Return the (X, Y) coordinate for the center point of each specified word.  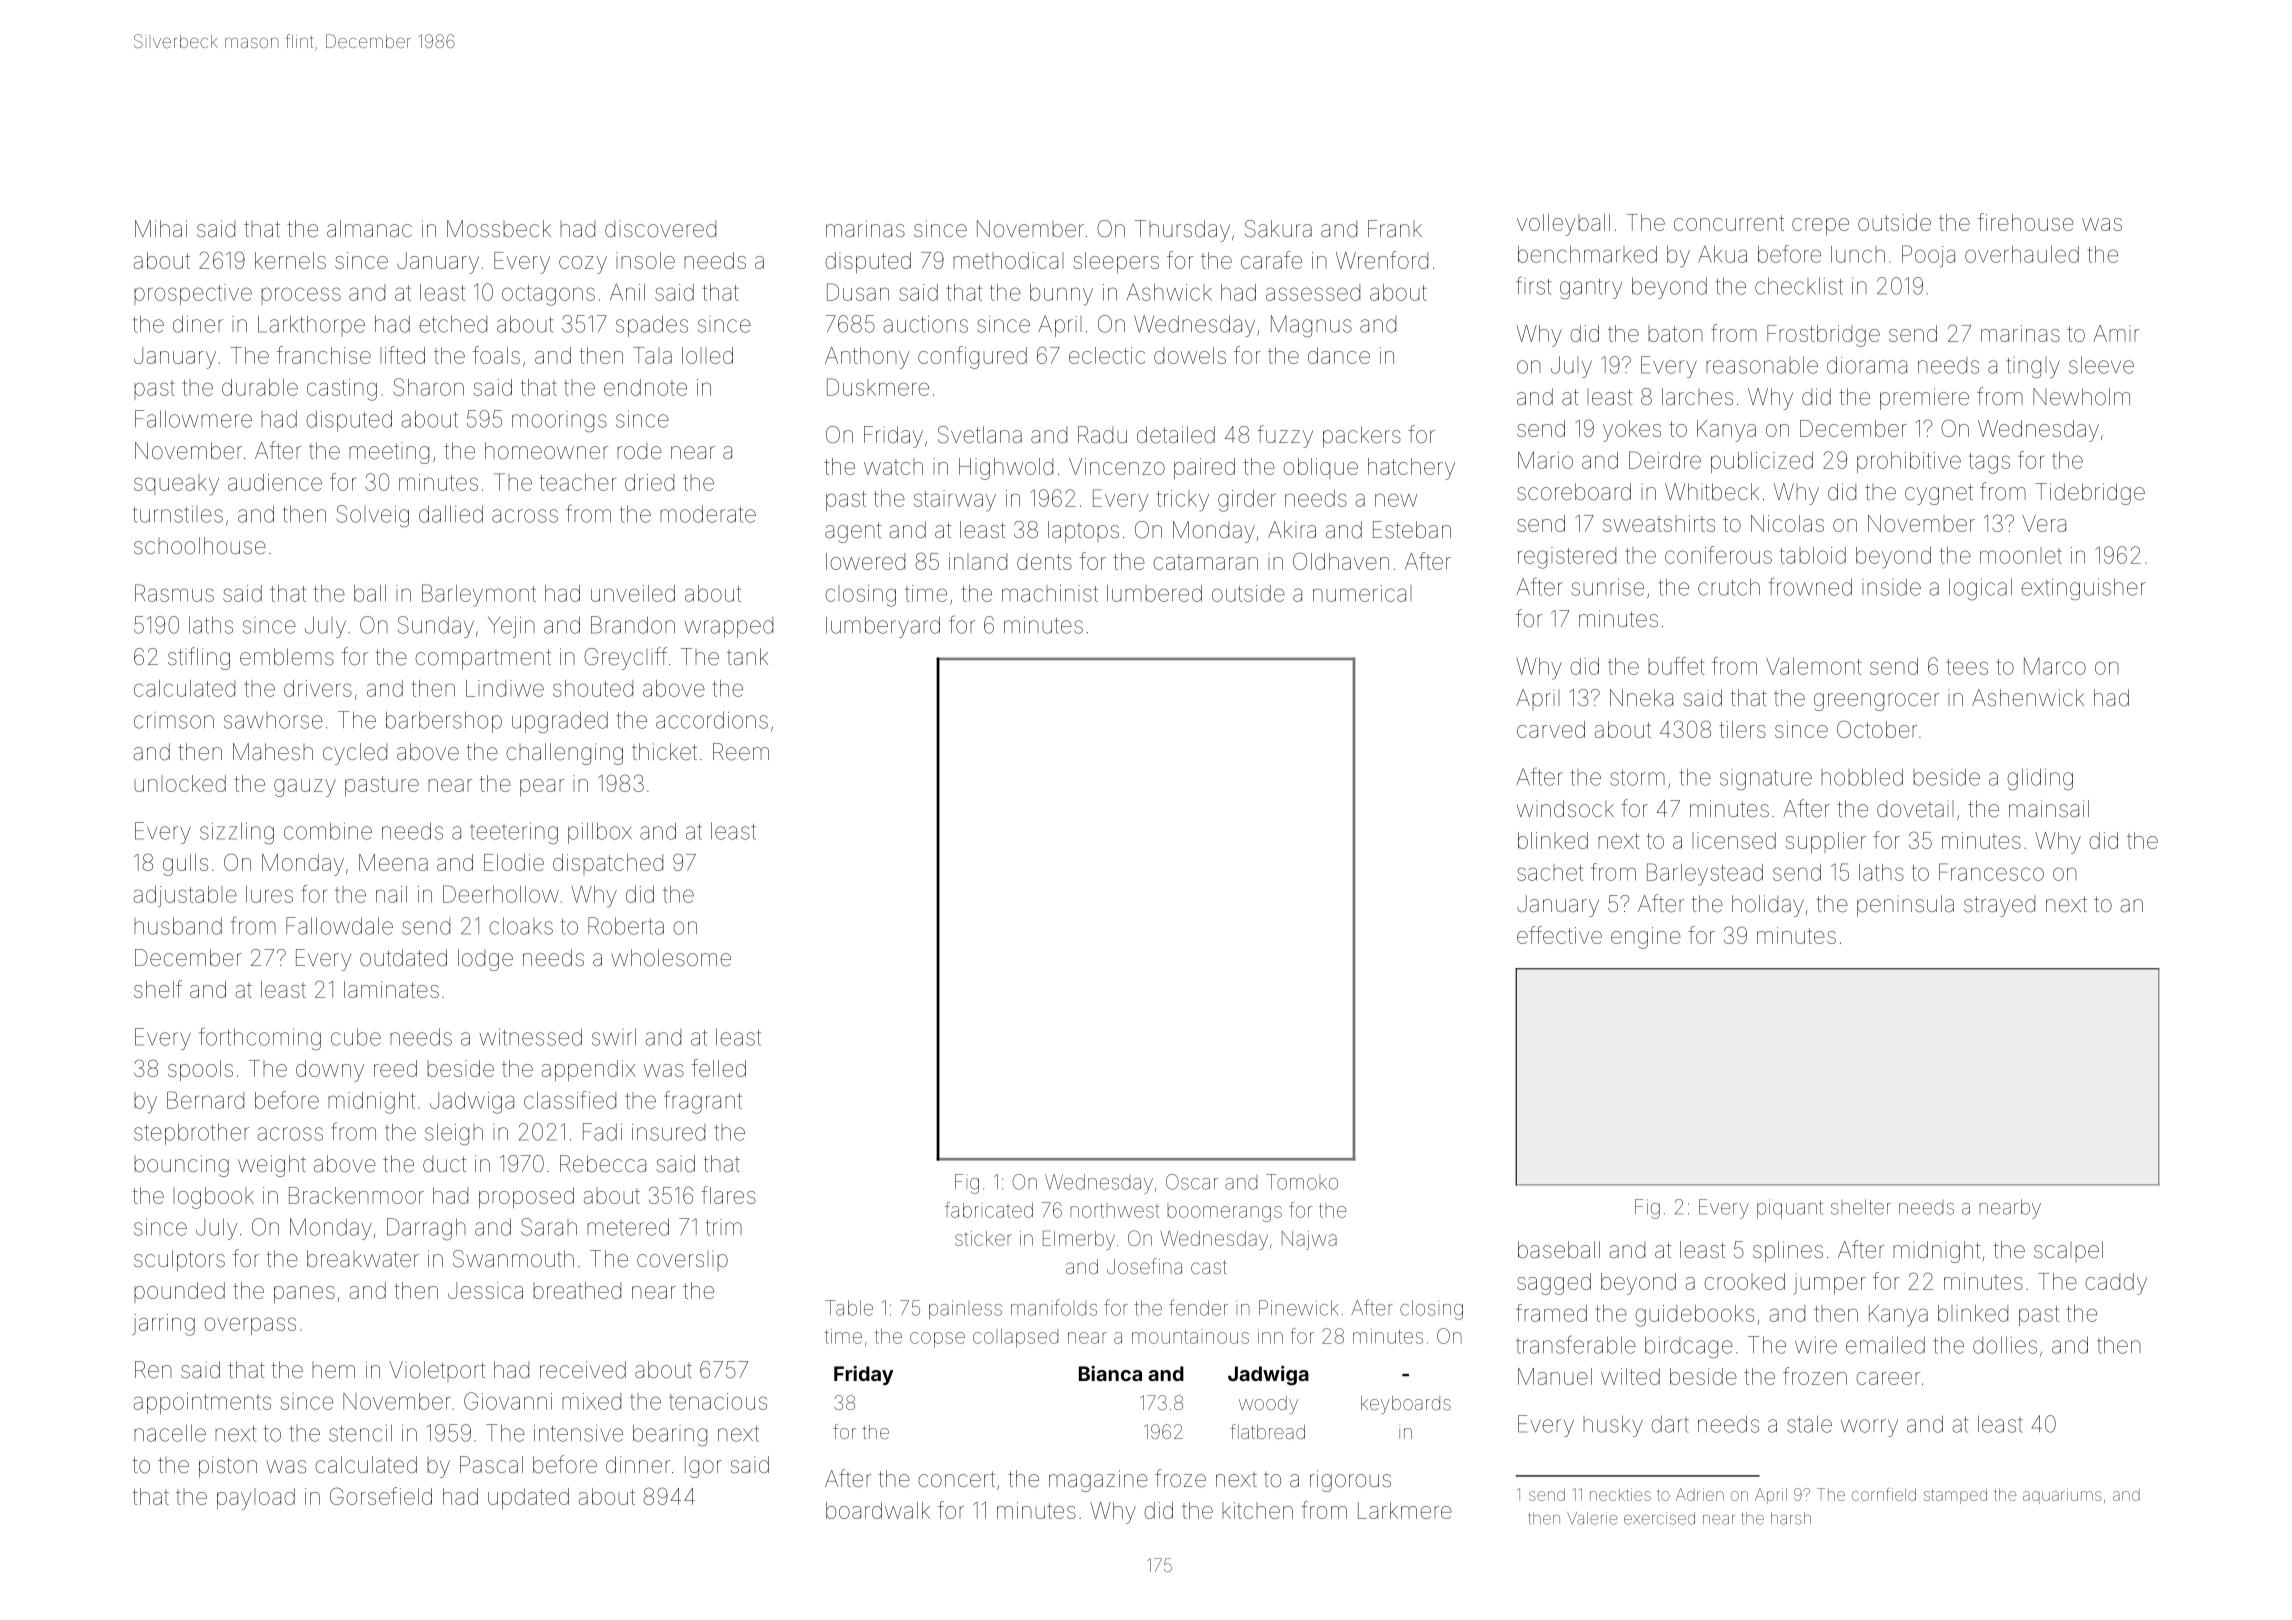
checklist (1799, 286)
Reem (741, 752)
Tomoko (1302, 1182)
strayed (1999, 906)
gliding (2040, 779)
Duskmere (878, 387)
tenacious (718, 1401)
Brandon (633, 625)
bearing (670, 1435)
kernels (290, 260)
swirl (614, 1037)
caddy (2116, 1284)
